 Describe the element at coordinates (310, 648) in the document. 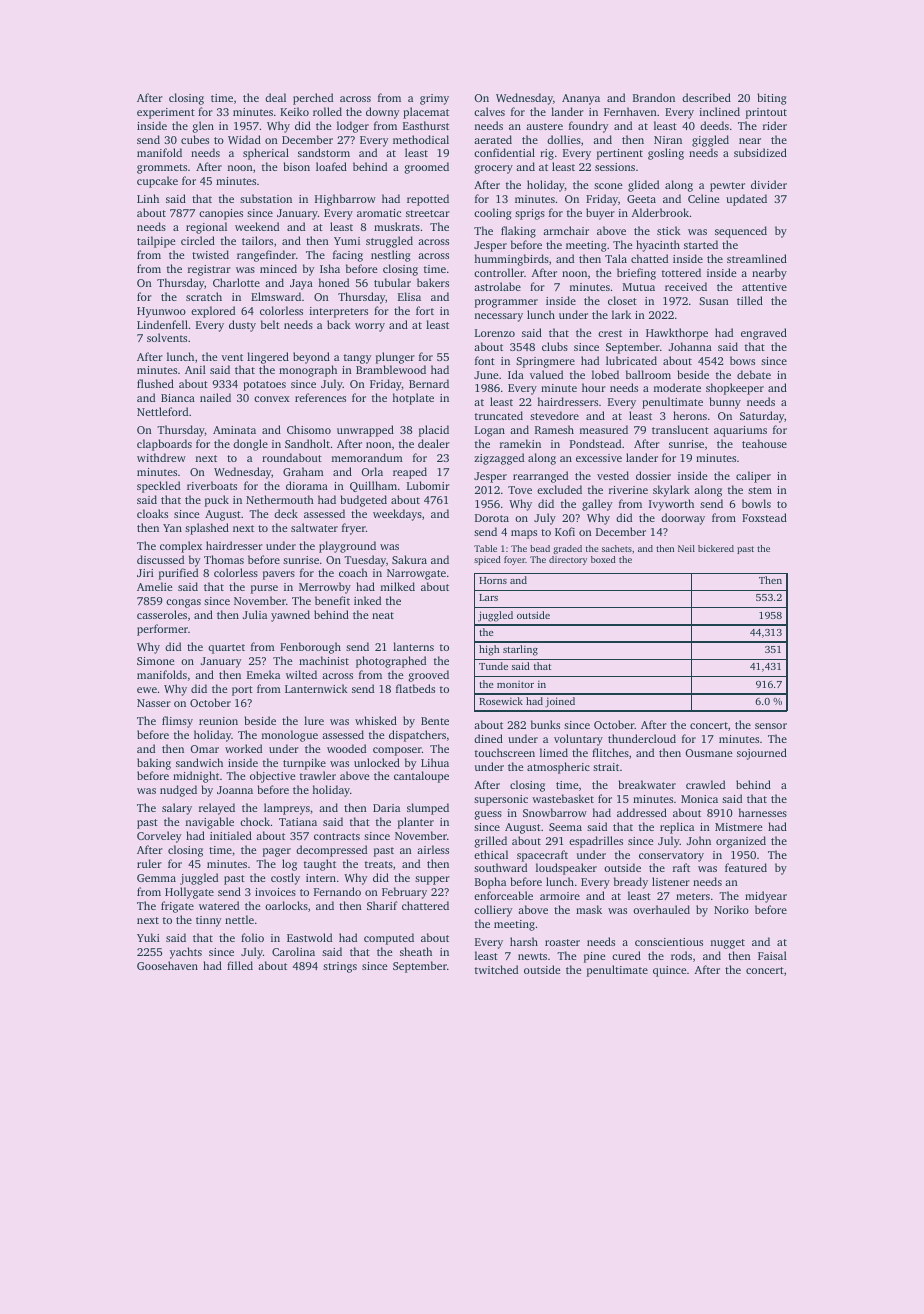

I see `Fenborough` at that location.
